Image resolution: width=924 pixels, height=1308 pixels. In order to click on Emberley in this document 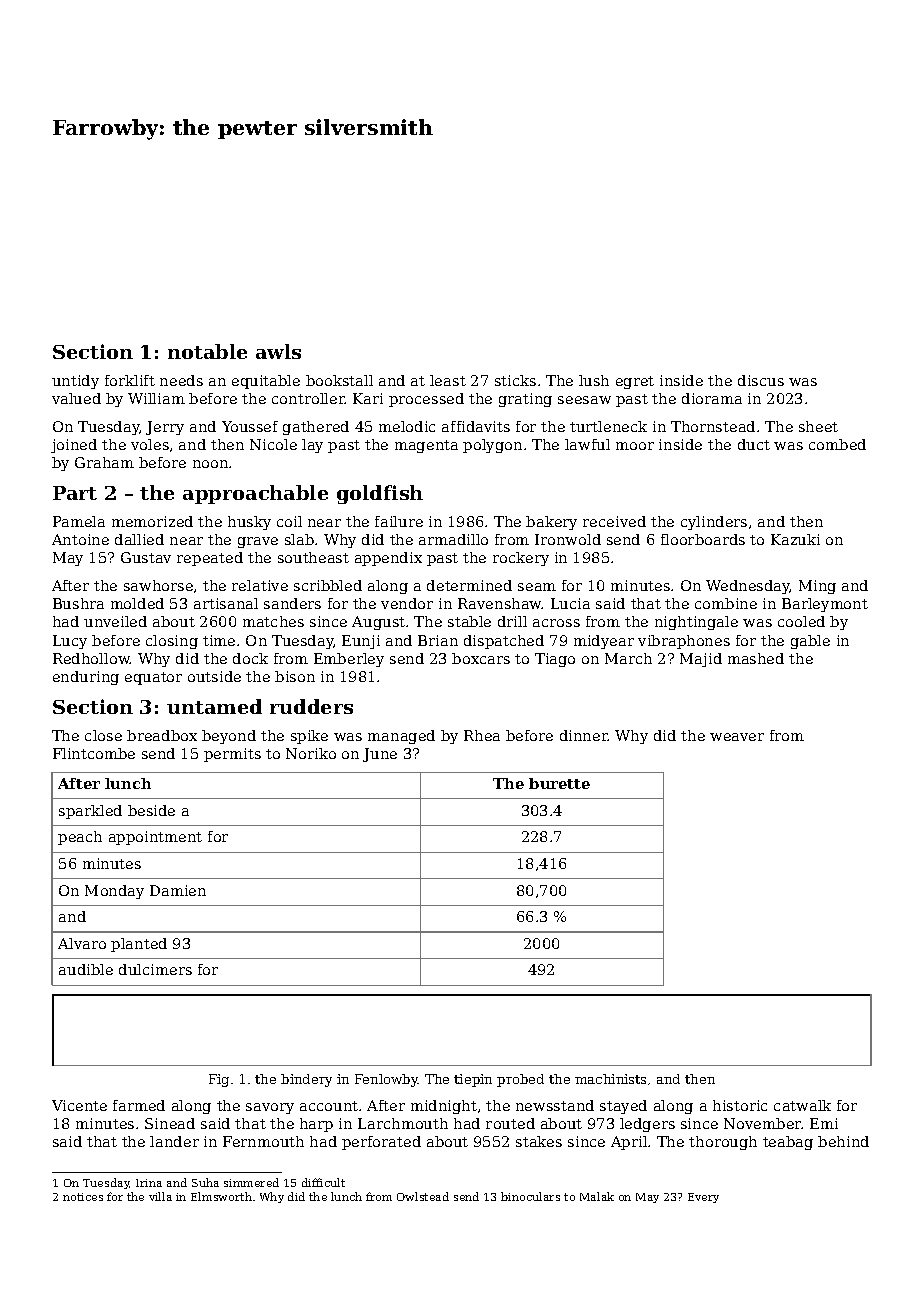, I will do `click(349, 660)`.
